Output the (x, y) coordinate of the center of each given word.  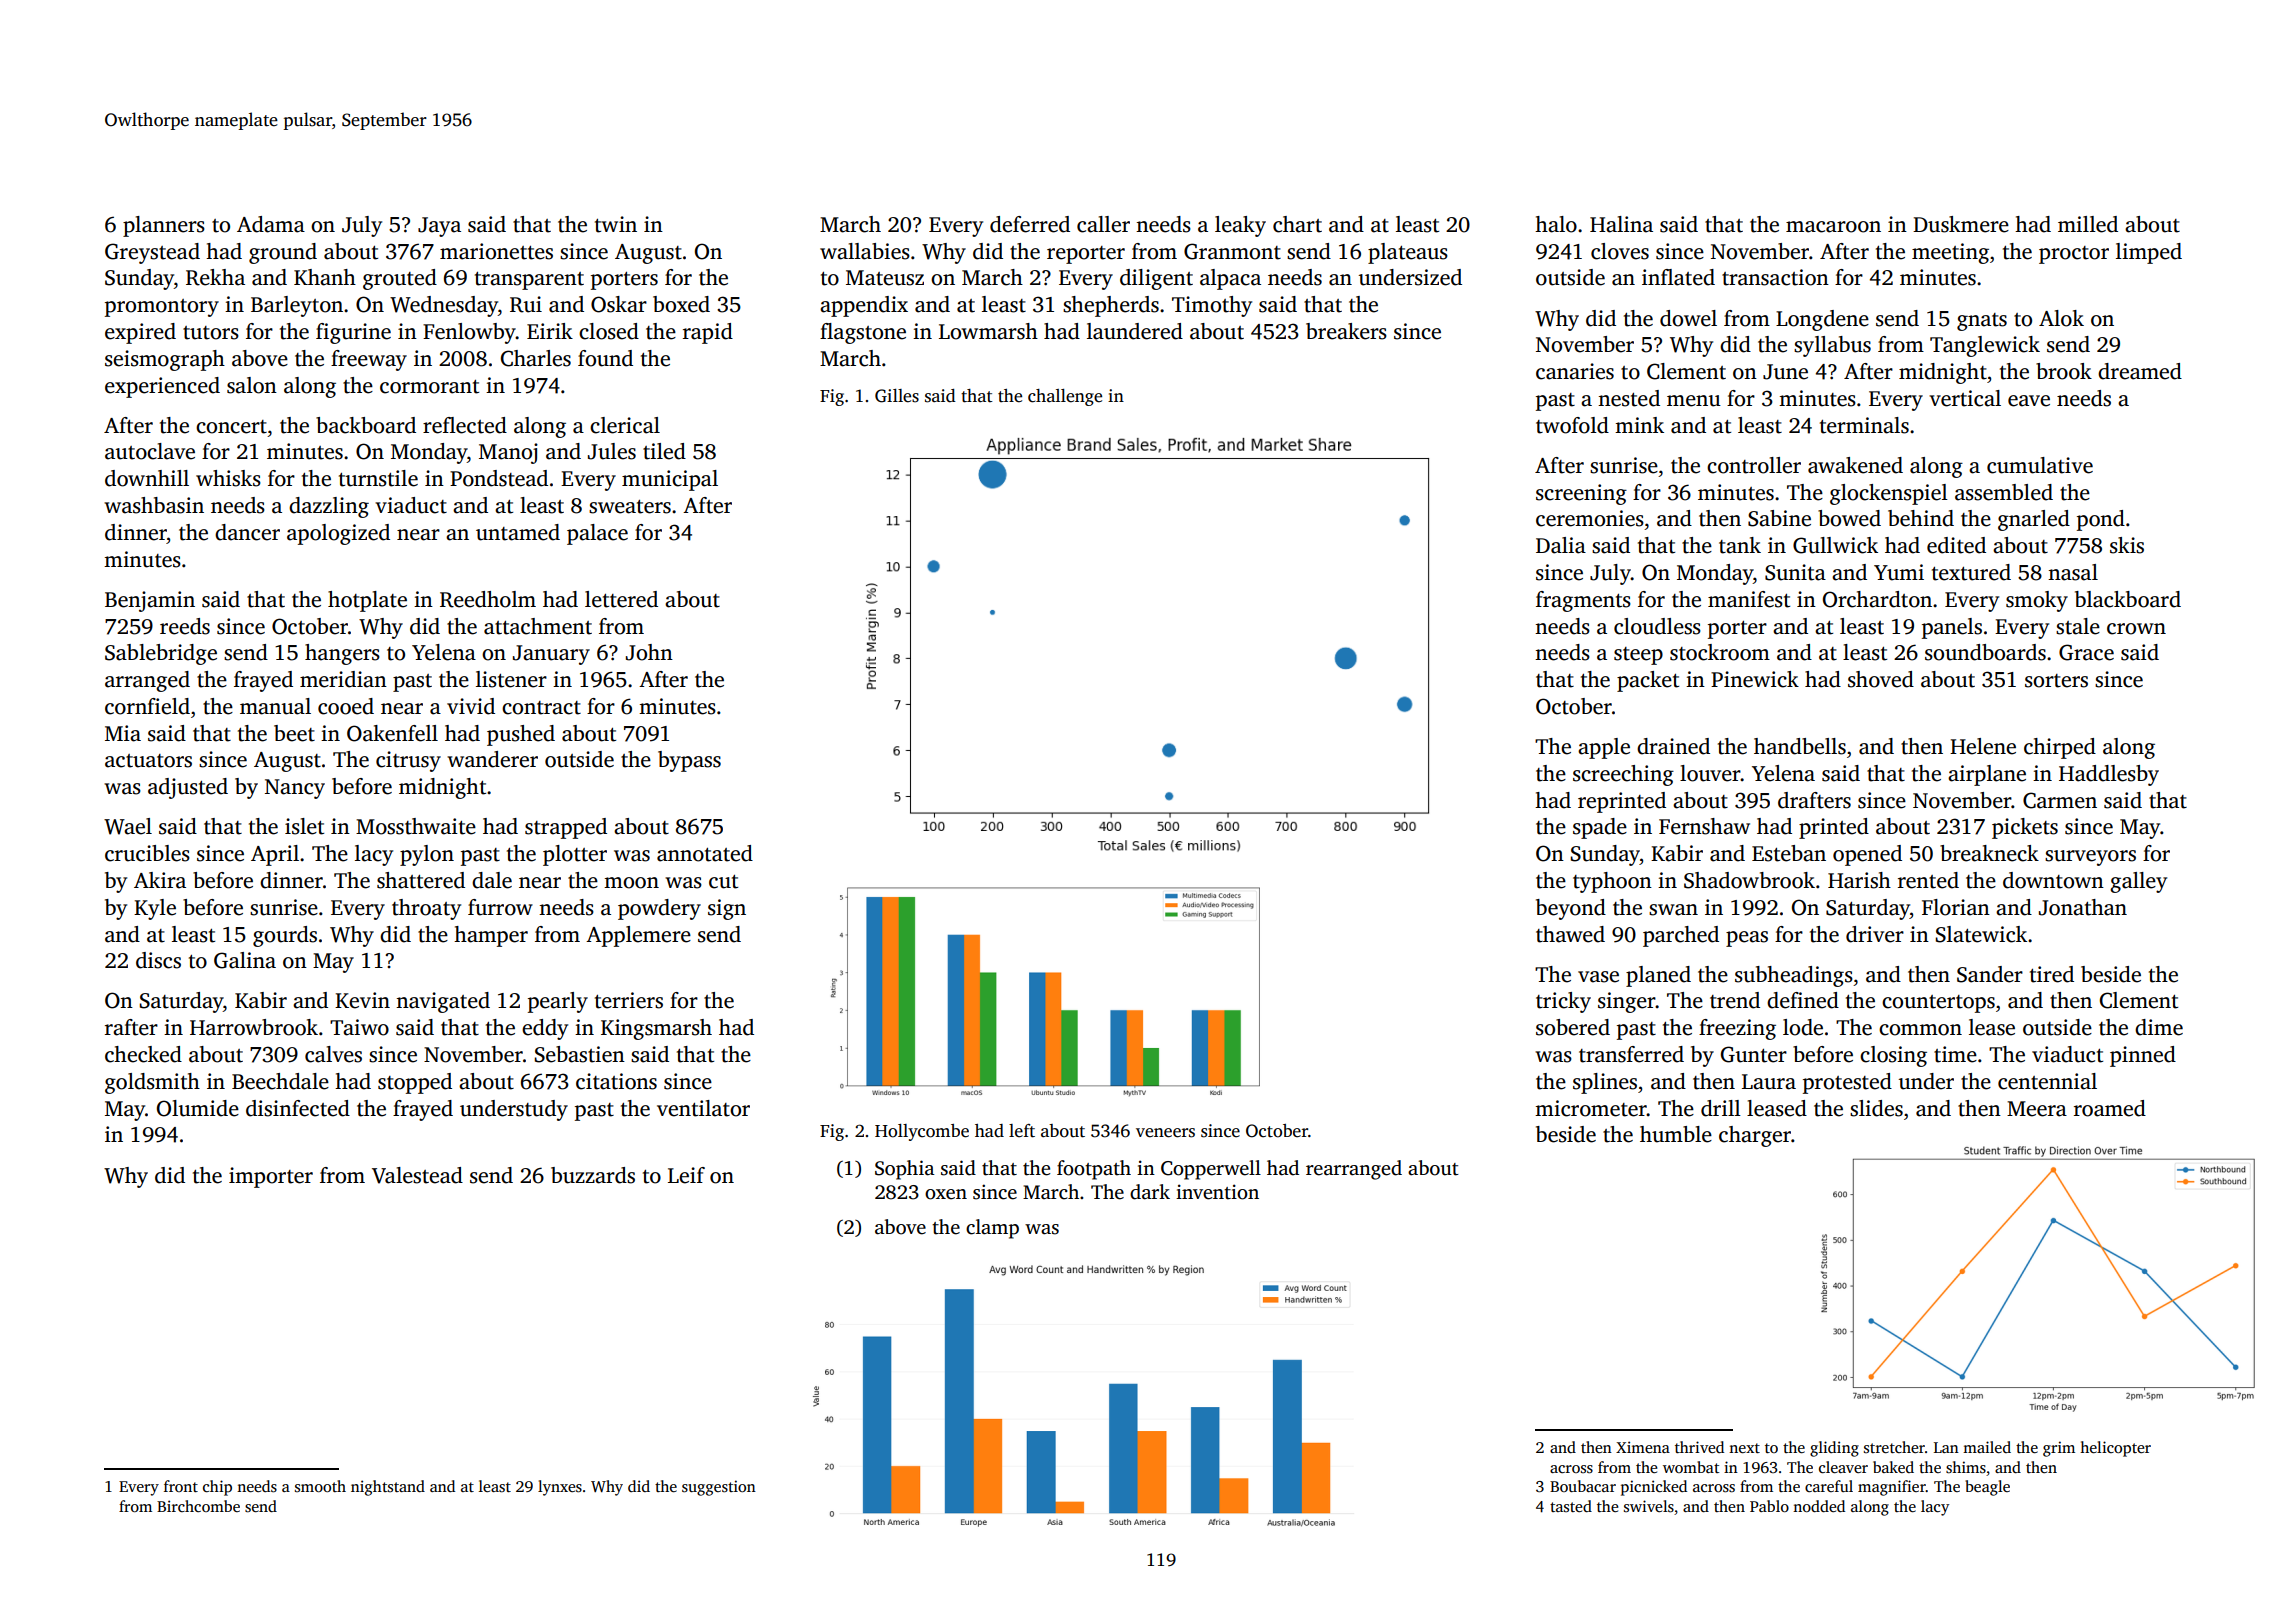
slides (1876, 1108)
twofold (1572, 425)
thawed (1570, 934)
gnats (1982, 322)
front (181, 1486)
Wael (128, 826)
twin (616, 224)
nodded (1819, 1506)
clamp (992, 1229)
